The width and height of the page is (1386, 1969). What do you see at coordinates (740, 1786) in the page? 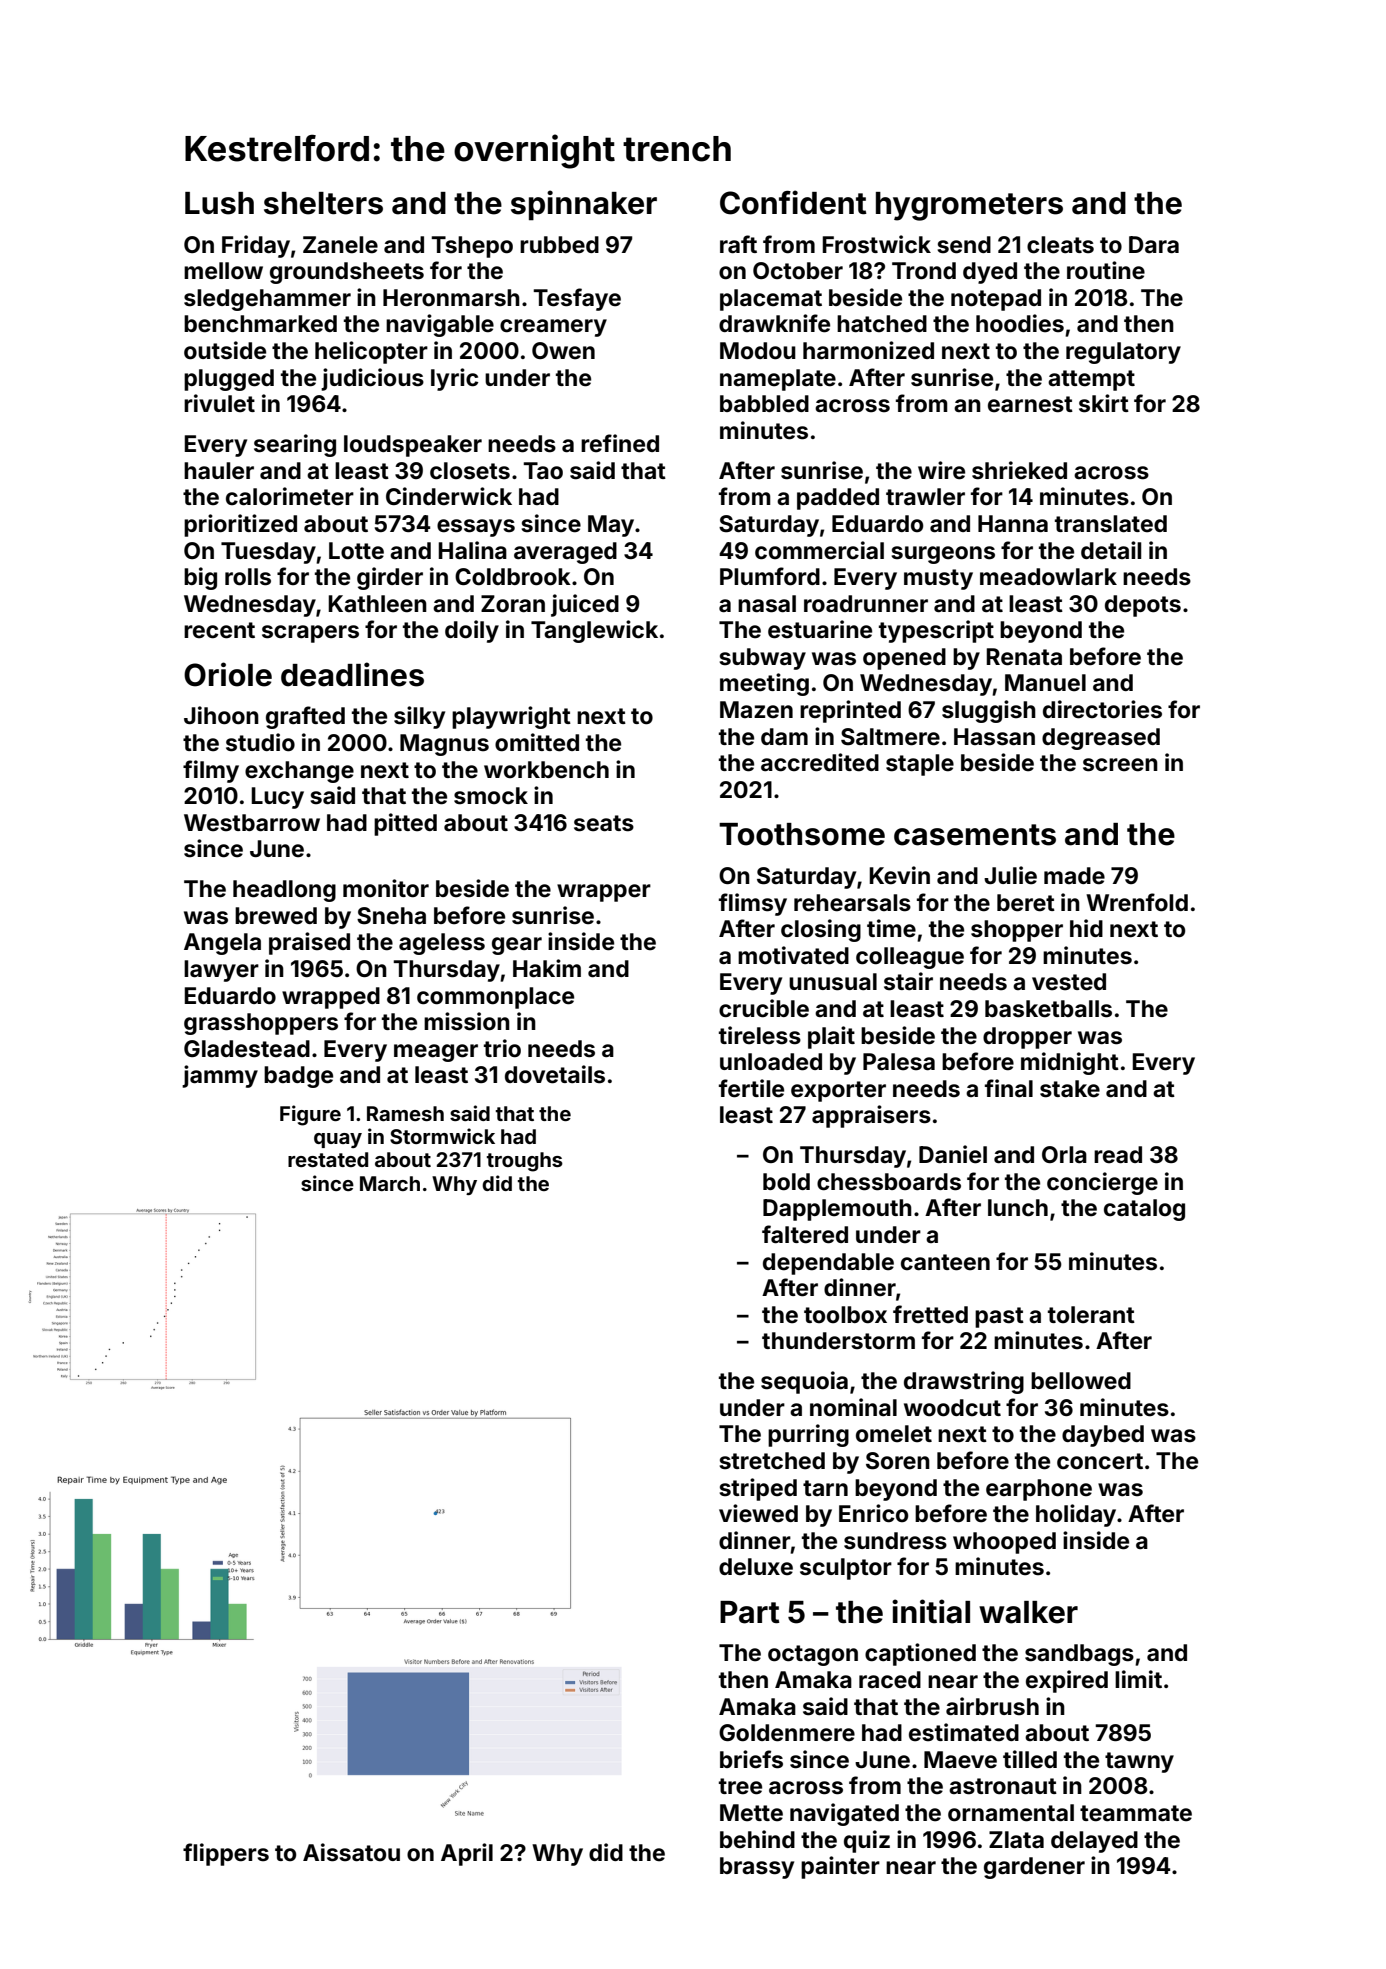
I see `tree` at bounding box center [740, 1786].
